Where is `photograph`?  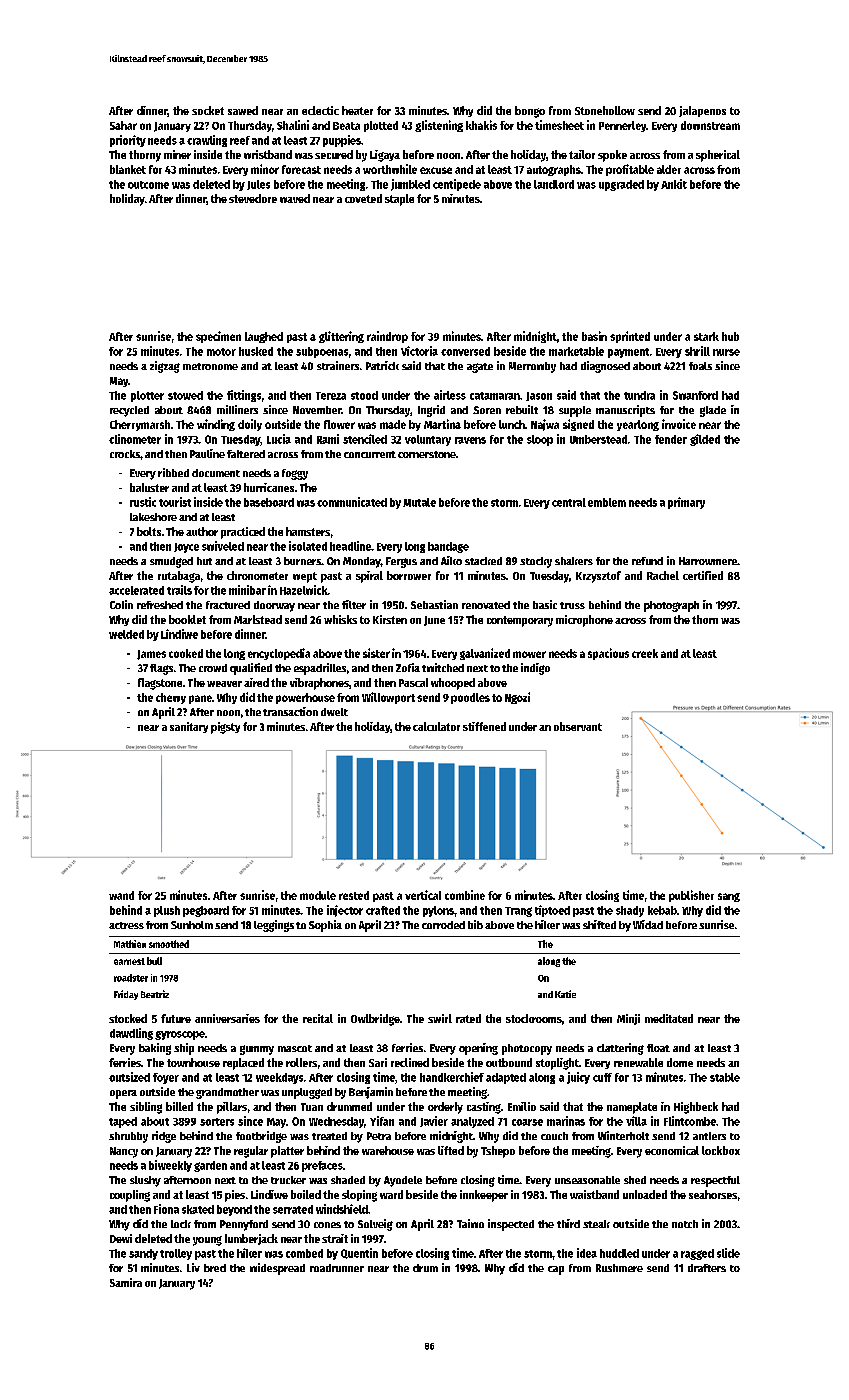
photograph is located at coordinates (671, 606).
